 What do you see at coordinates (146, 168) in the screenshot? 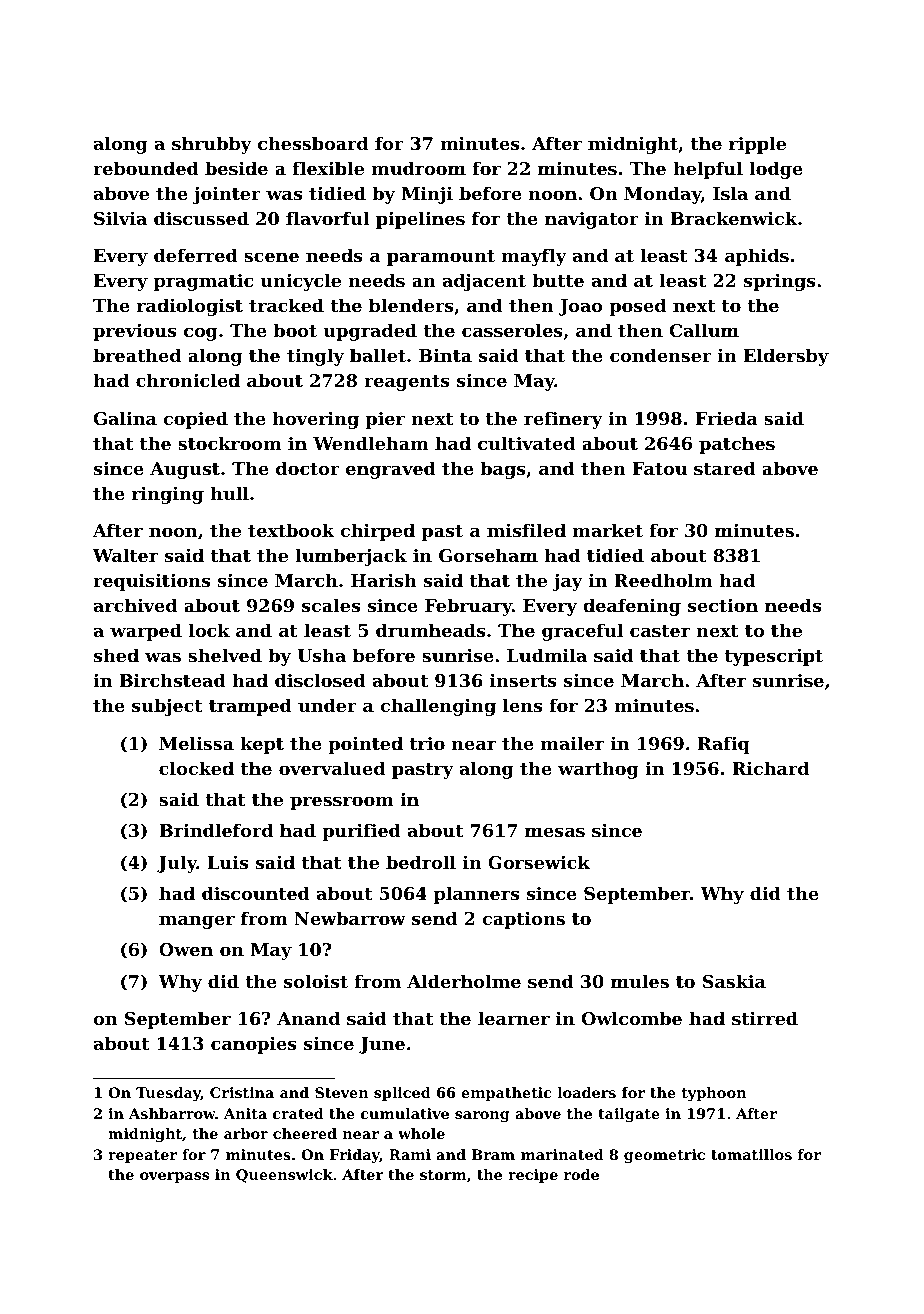
I see `rebounded` at bounding box center [146, 168].
